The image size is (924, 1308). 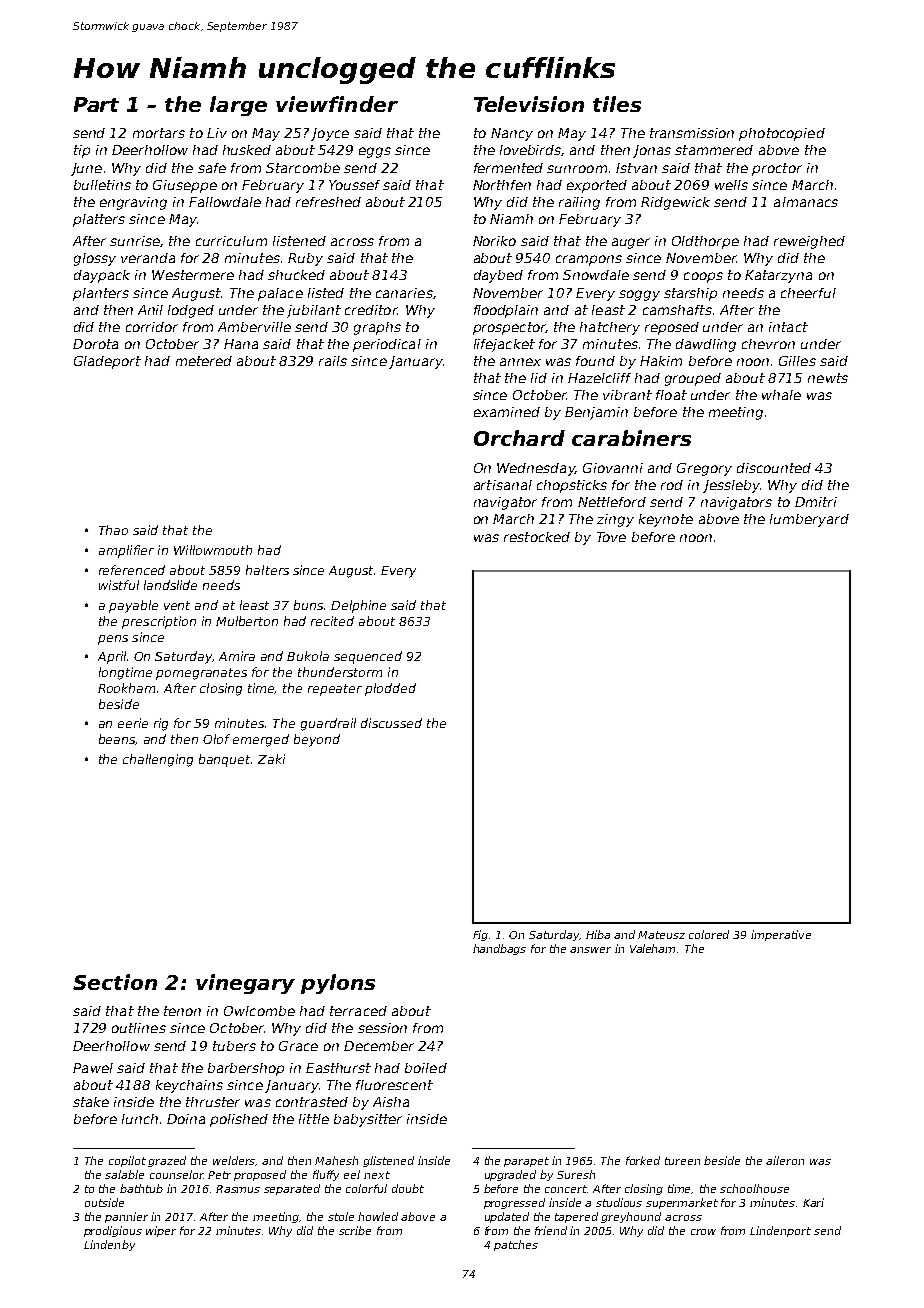 I want to click on scribe, so click(x=355, y=1230).
